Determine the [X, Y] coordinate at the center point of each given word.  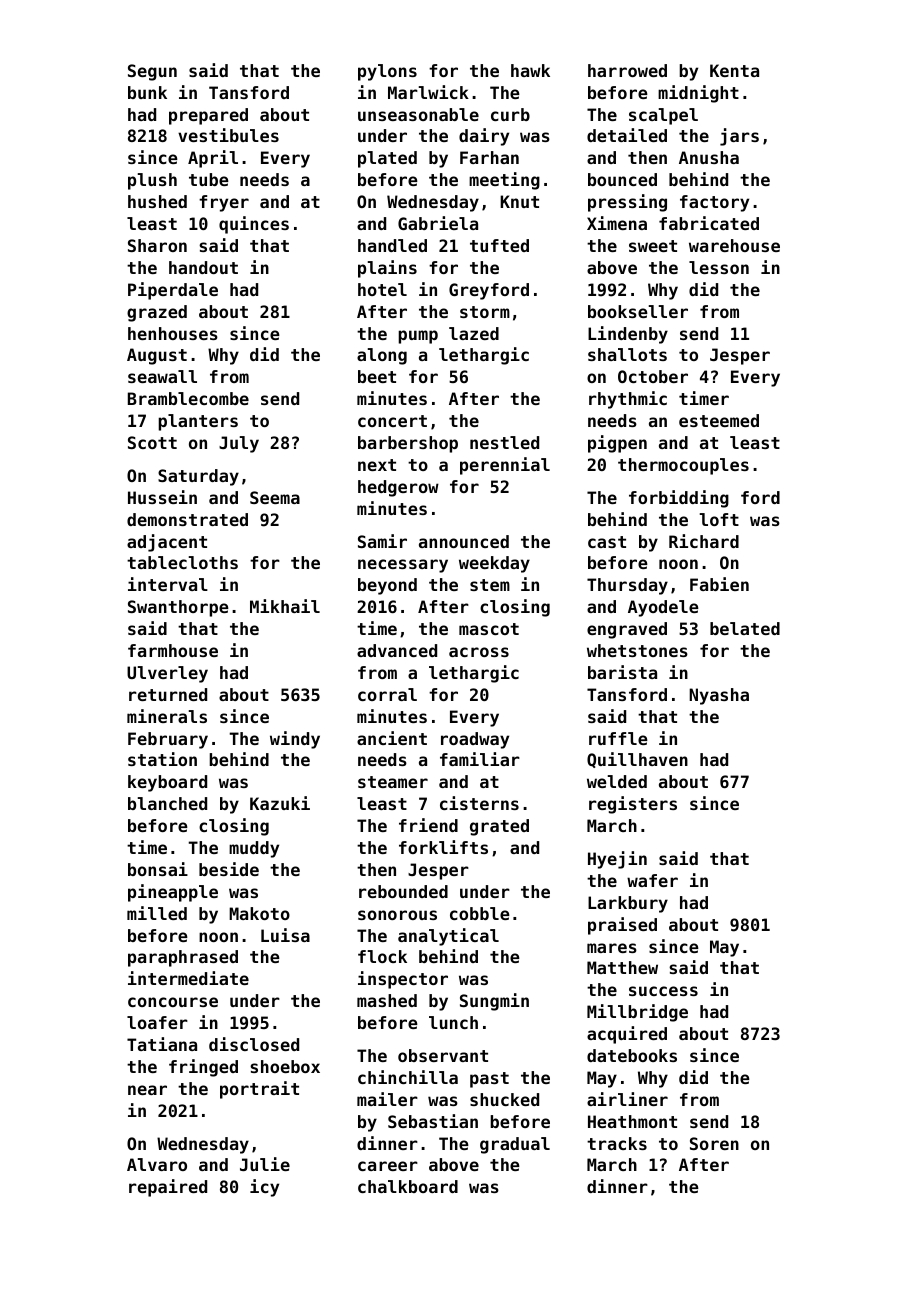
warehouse [734, 245]
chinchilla [408, 1077]
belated [745, 628]
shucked [504, 1099]
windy [295, 740]
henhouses [173, 333]
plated [387, 159]
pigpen [617, 444]
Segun [152, 72]
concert [392, 421]
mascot [489, 629]
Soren [714, 1143]
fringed [203, 1068]
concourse [173, 1002]
